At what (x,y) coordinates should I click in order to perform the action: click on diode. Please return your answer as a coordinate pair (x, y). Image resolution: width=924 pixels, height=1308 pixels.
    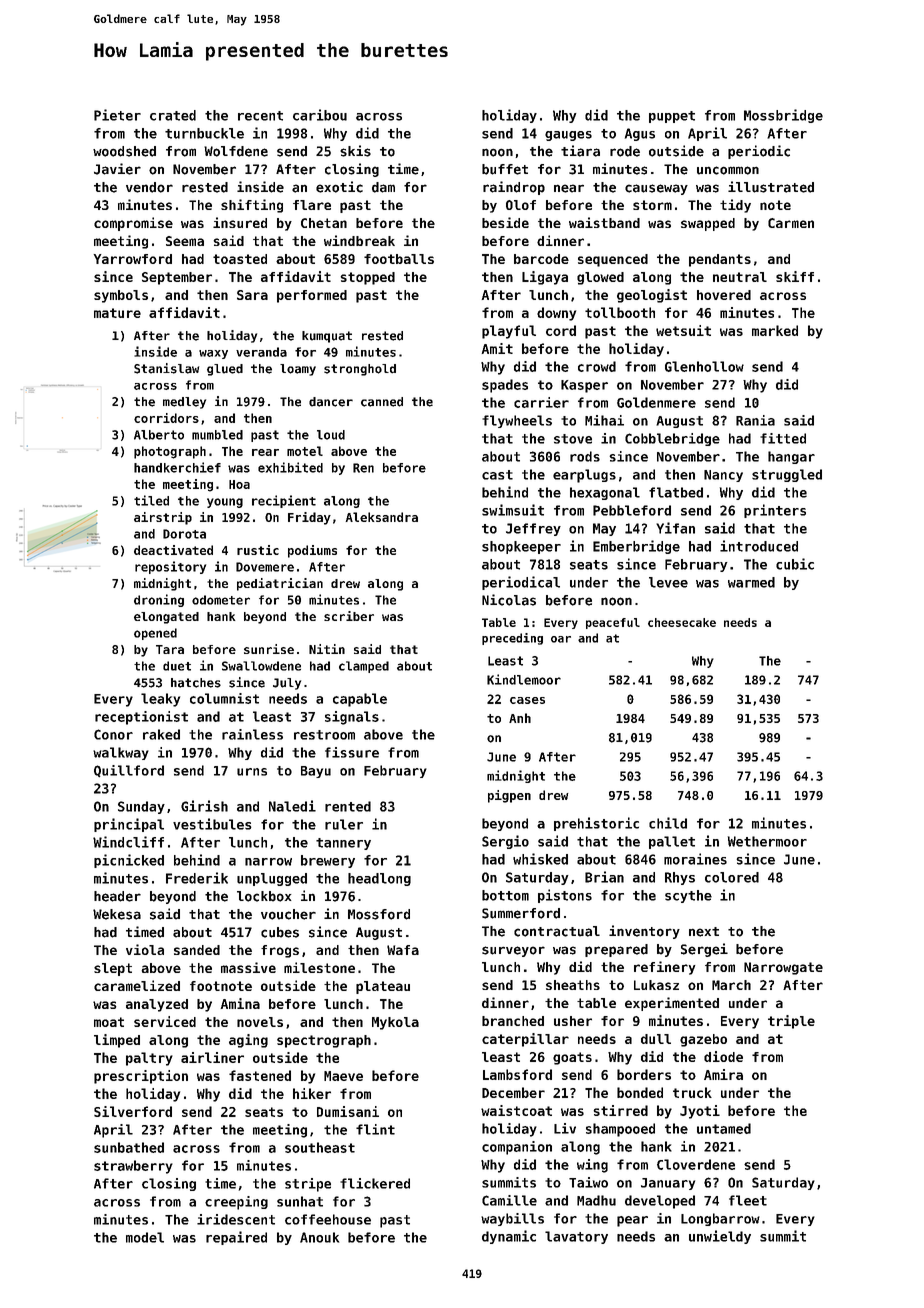
    Looking at the image, I should click on (723, 1056).
